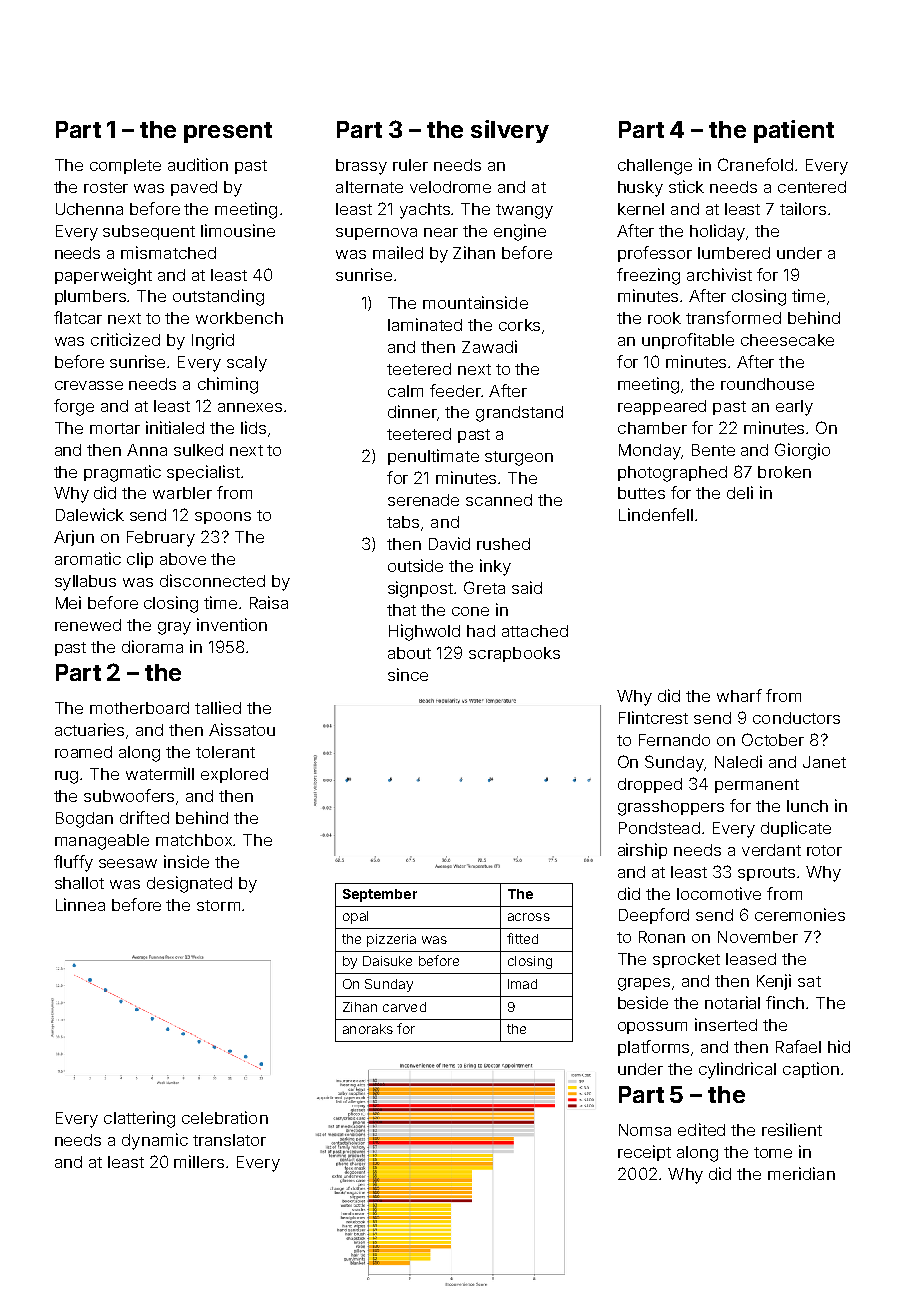  Describe the element at coordinates (641, 209) in the screenshot. I see `kernel` at that location.
